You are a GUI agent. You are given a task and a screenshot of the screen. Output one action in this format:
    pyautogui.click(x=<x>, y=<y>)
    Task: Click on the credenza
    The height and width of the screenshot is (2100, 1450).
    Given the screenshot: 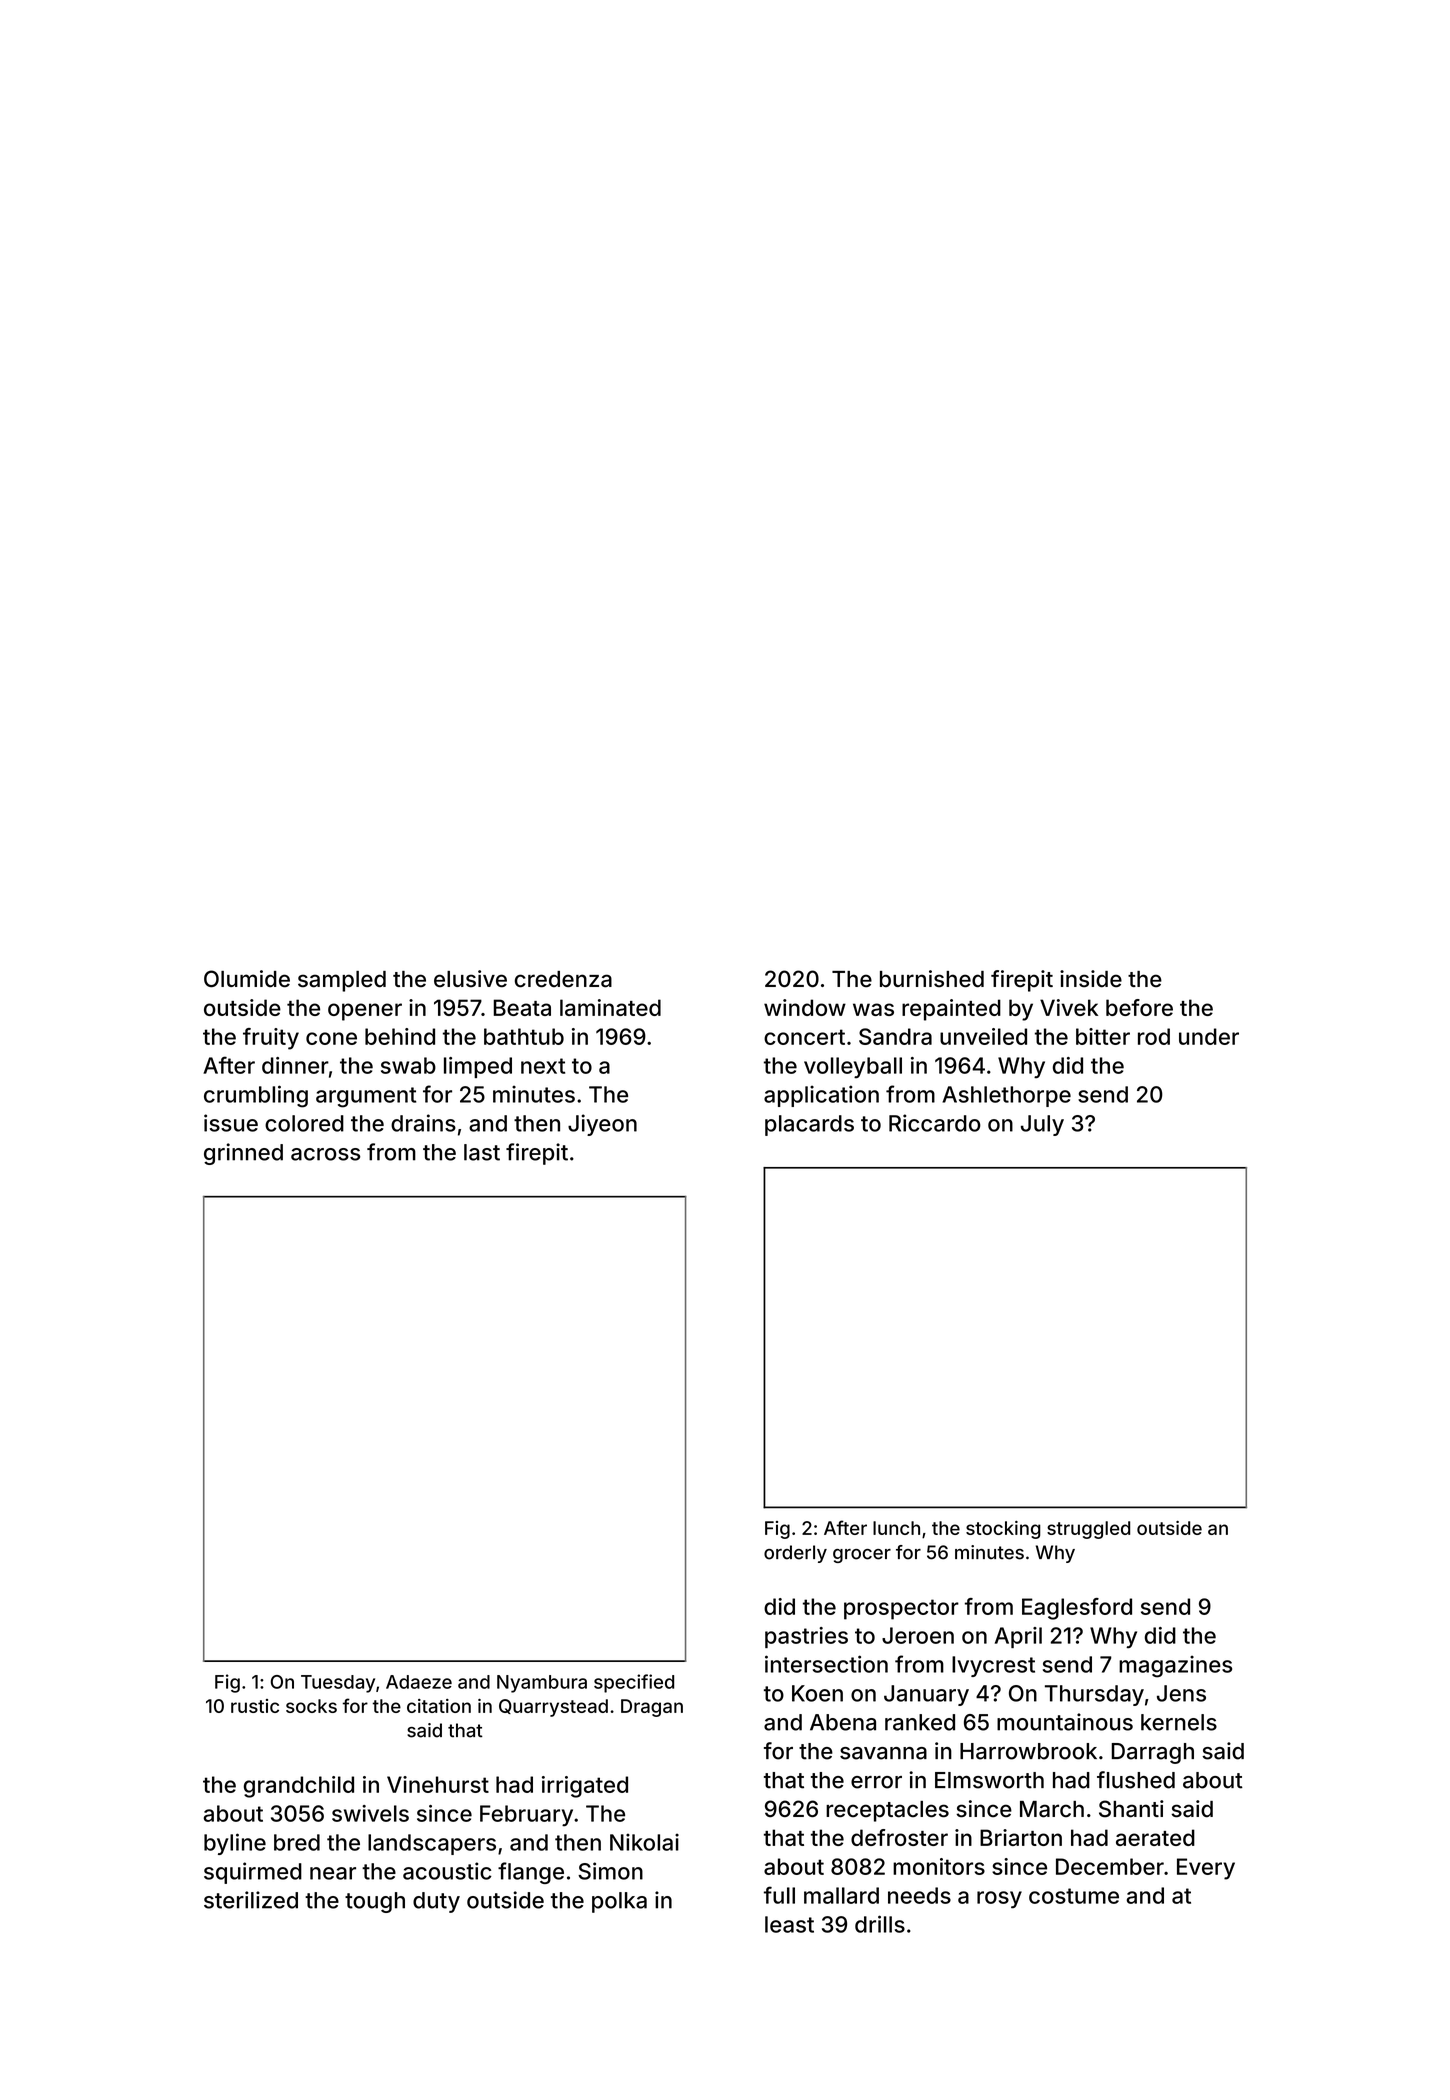 What is the action you would take?
    pyautogui.click(x=563, y=979)
